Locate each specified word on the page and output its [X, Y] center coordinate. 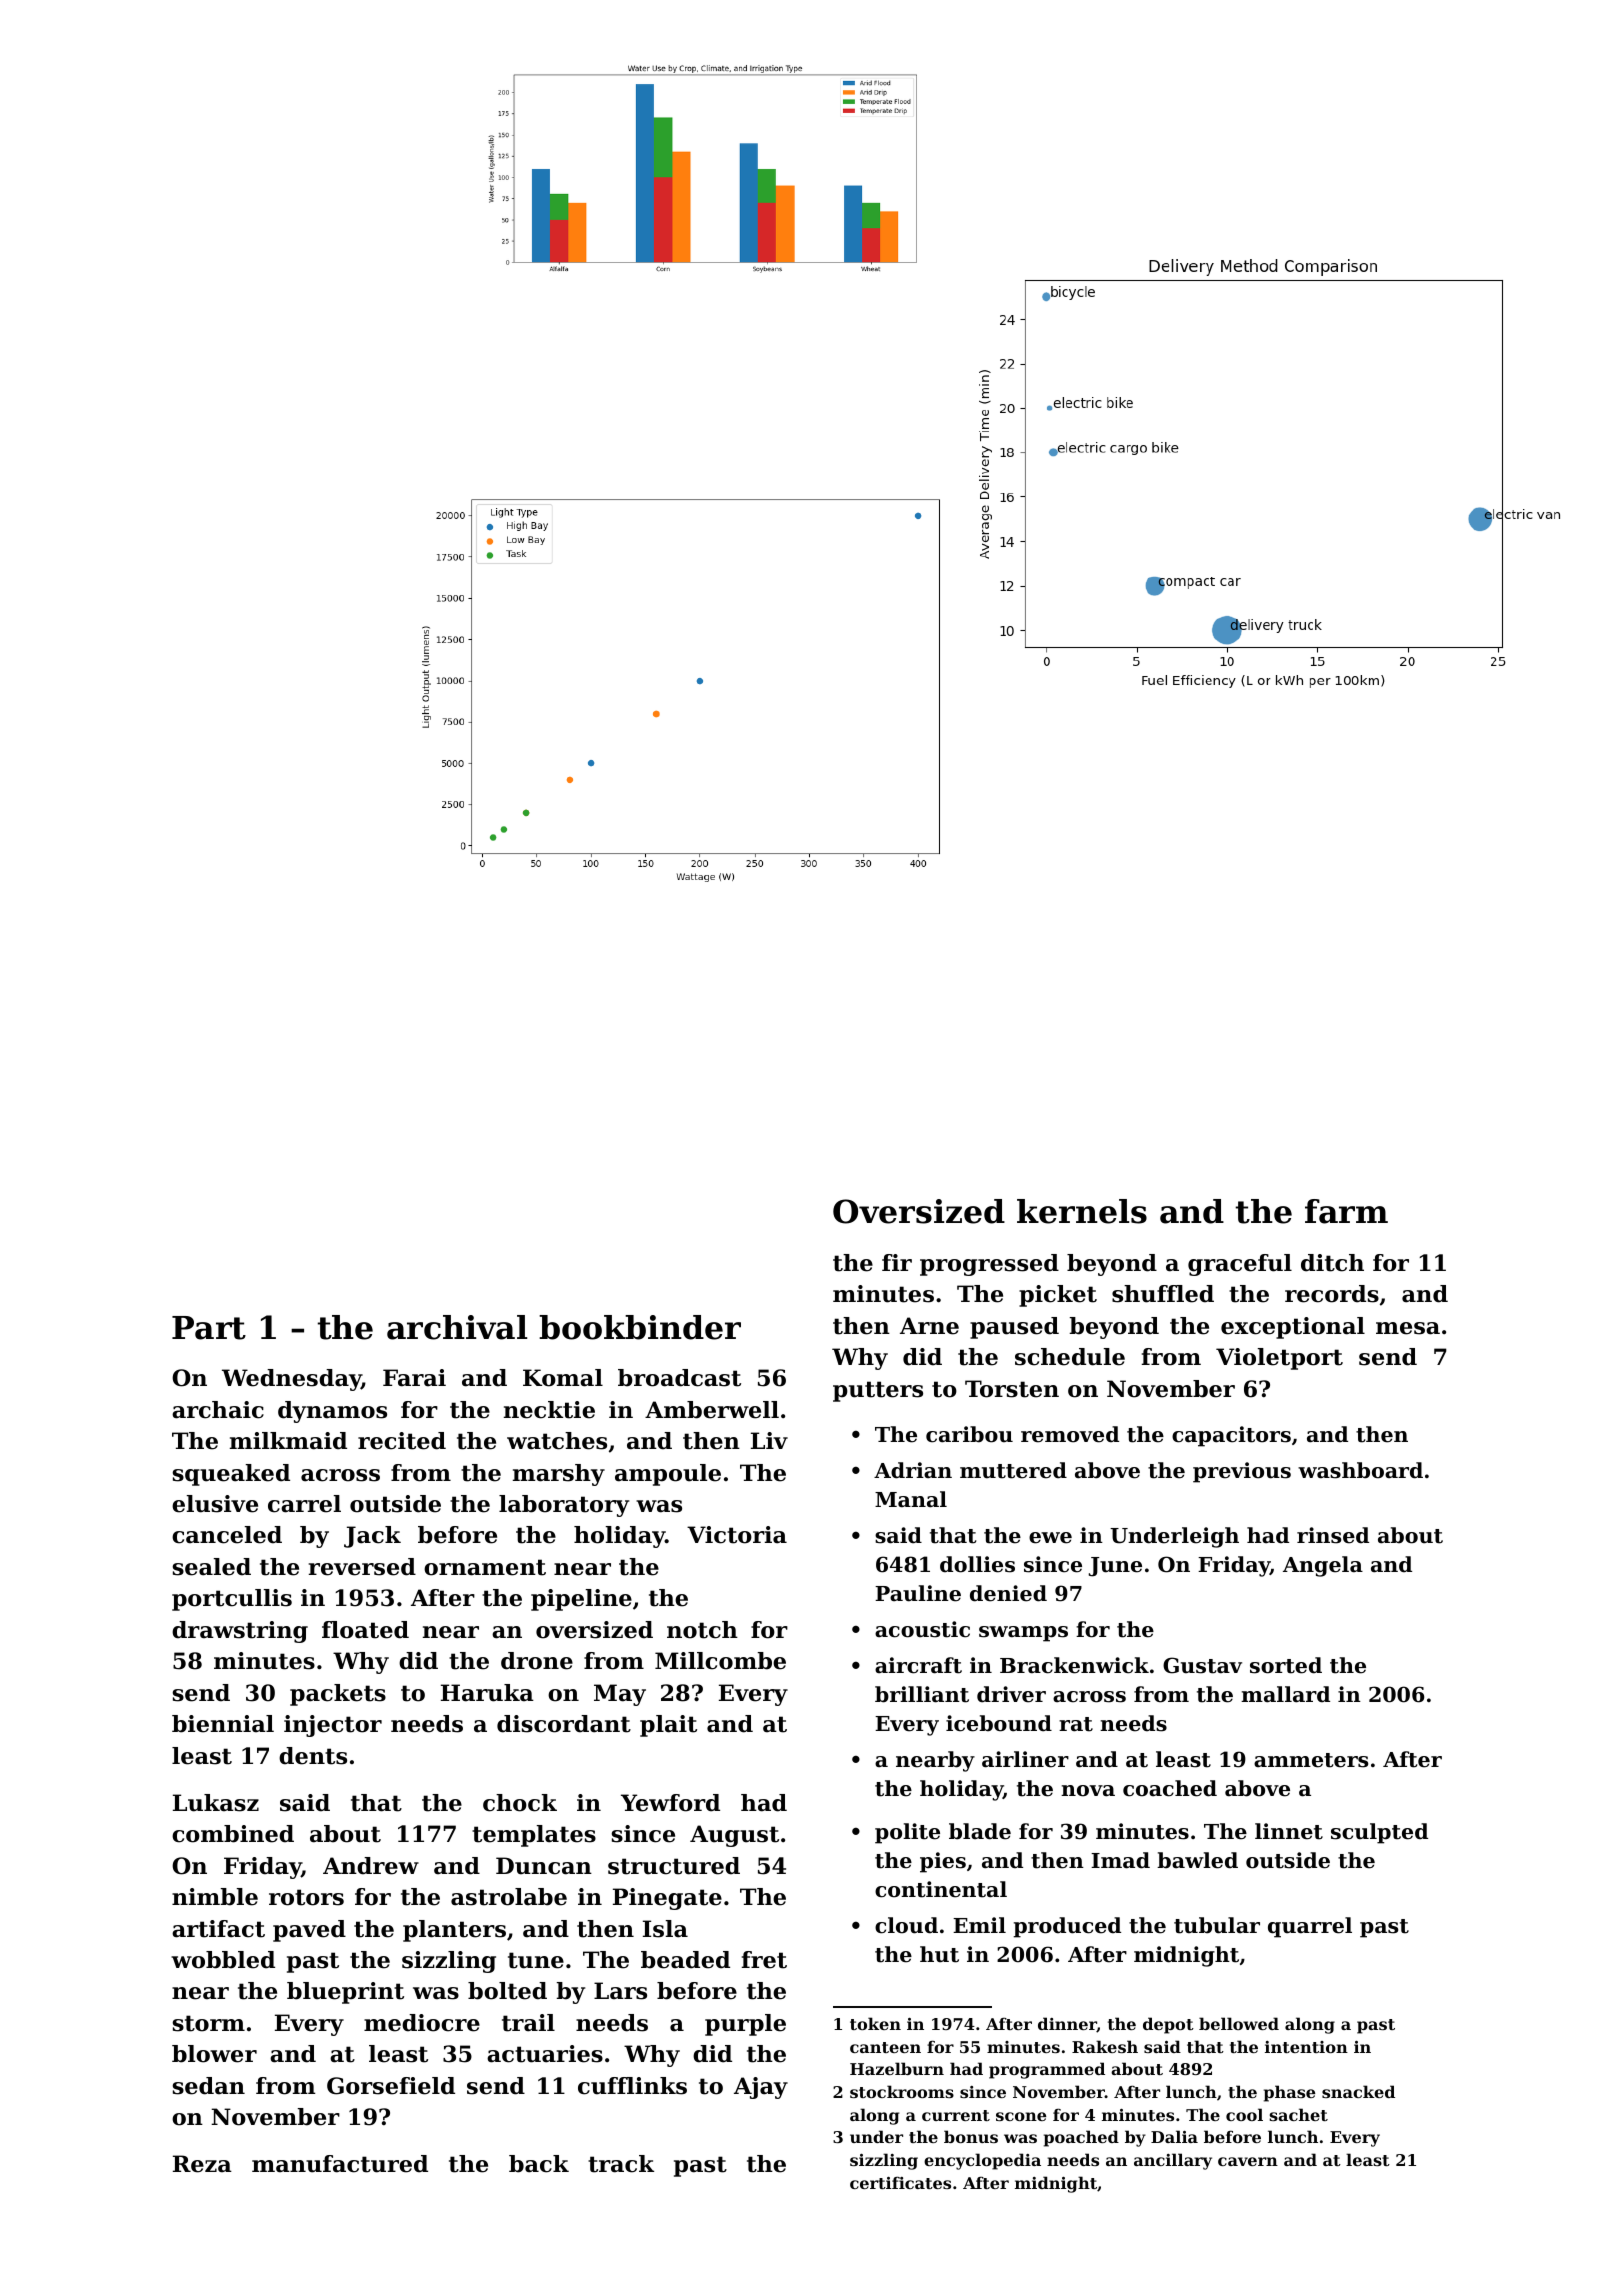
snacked [1358, 2091]
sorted [1286, 1665]
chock [520, 1803]
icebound [999, 1723]
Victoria [737, 1535]
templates [534, 1836]
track [621, 2164]
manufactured [340, 2164]
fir [897, 1262]
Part [209, 1328]
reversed [362, 1567]
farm [1346, 1211]
